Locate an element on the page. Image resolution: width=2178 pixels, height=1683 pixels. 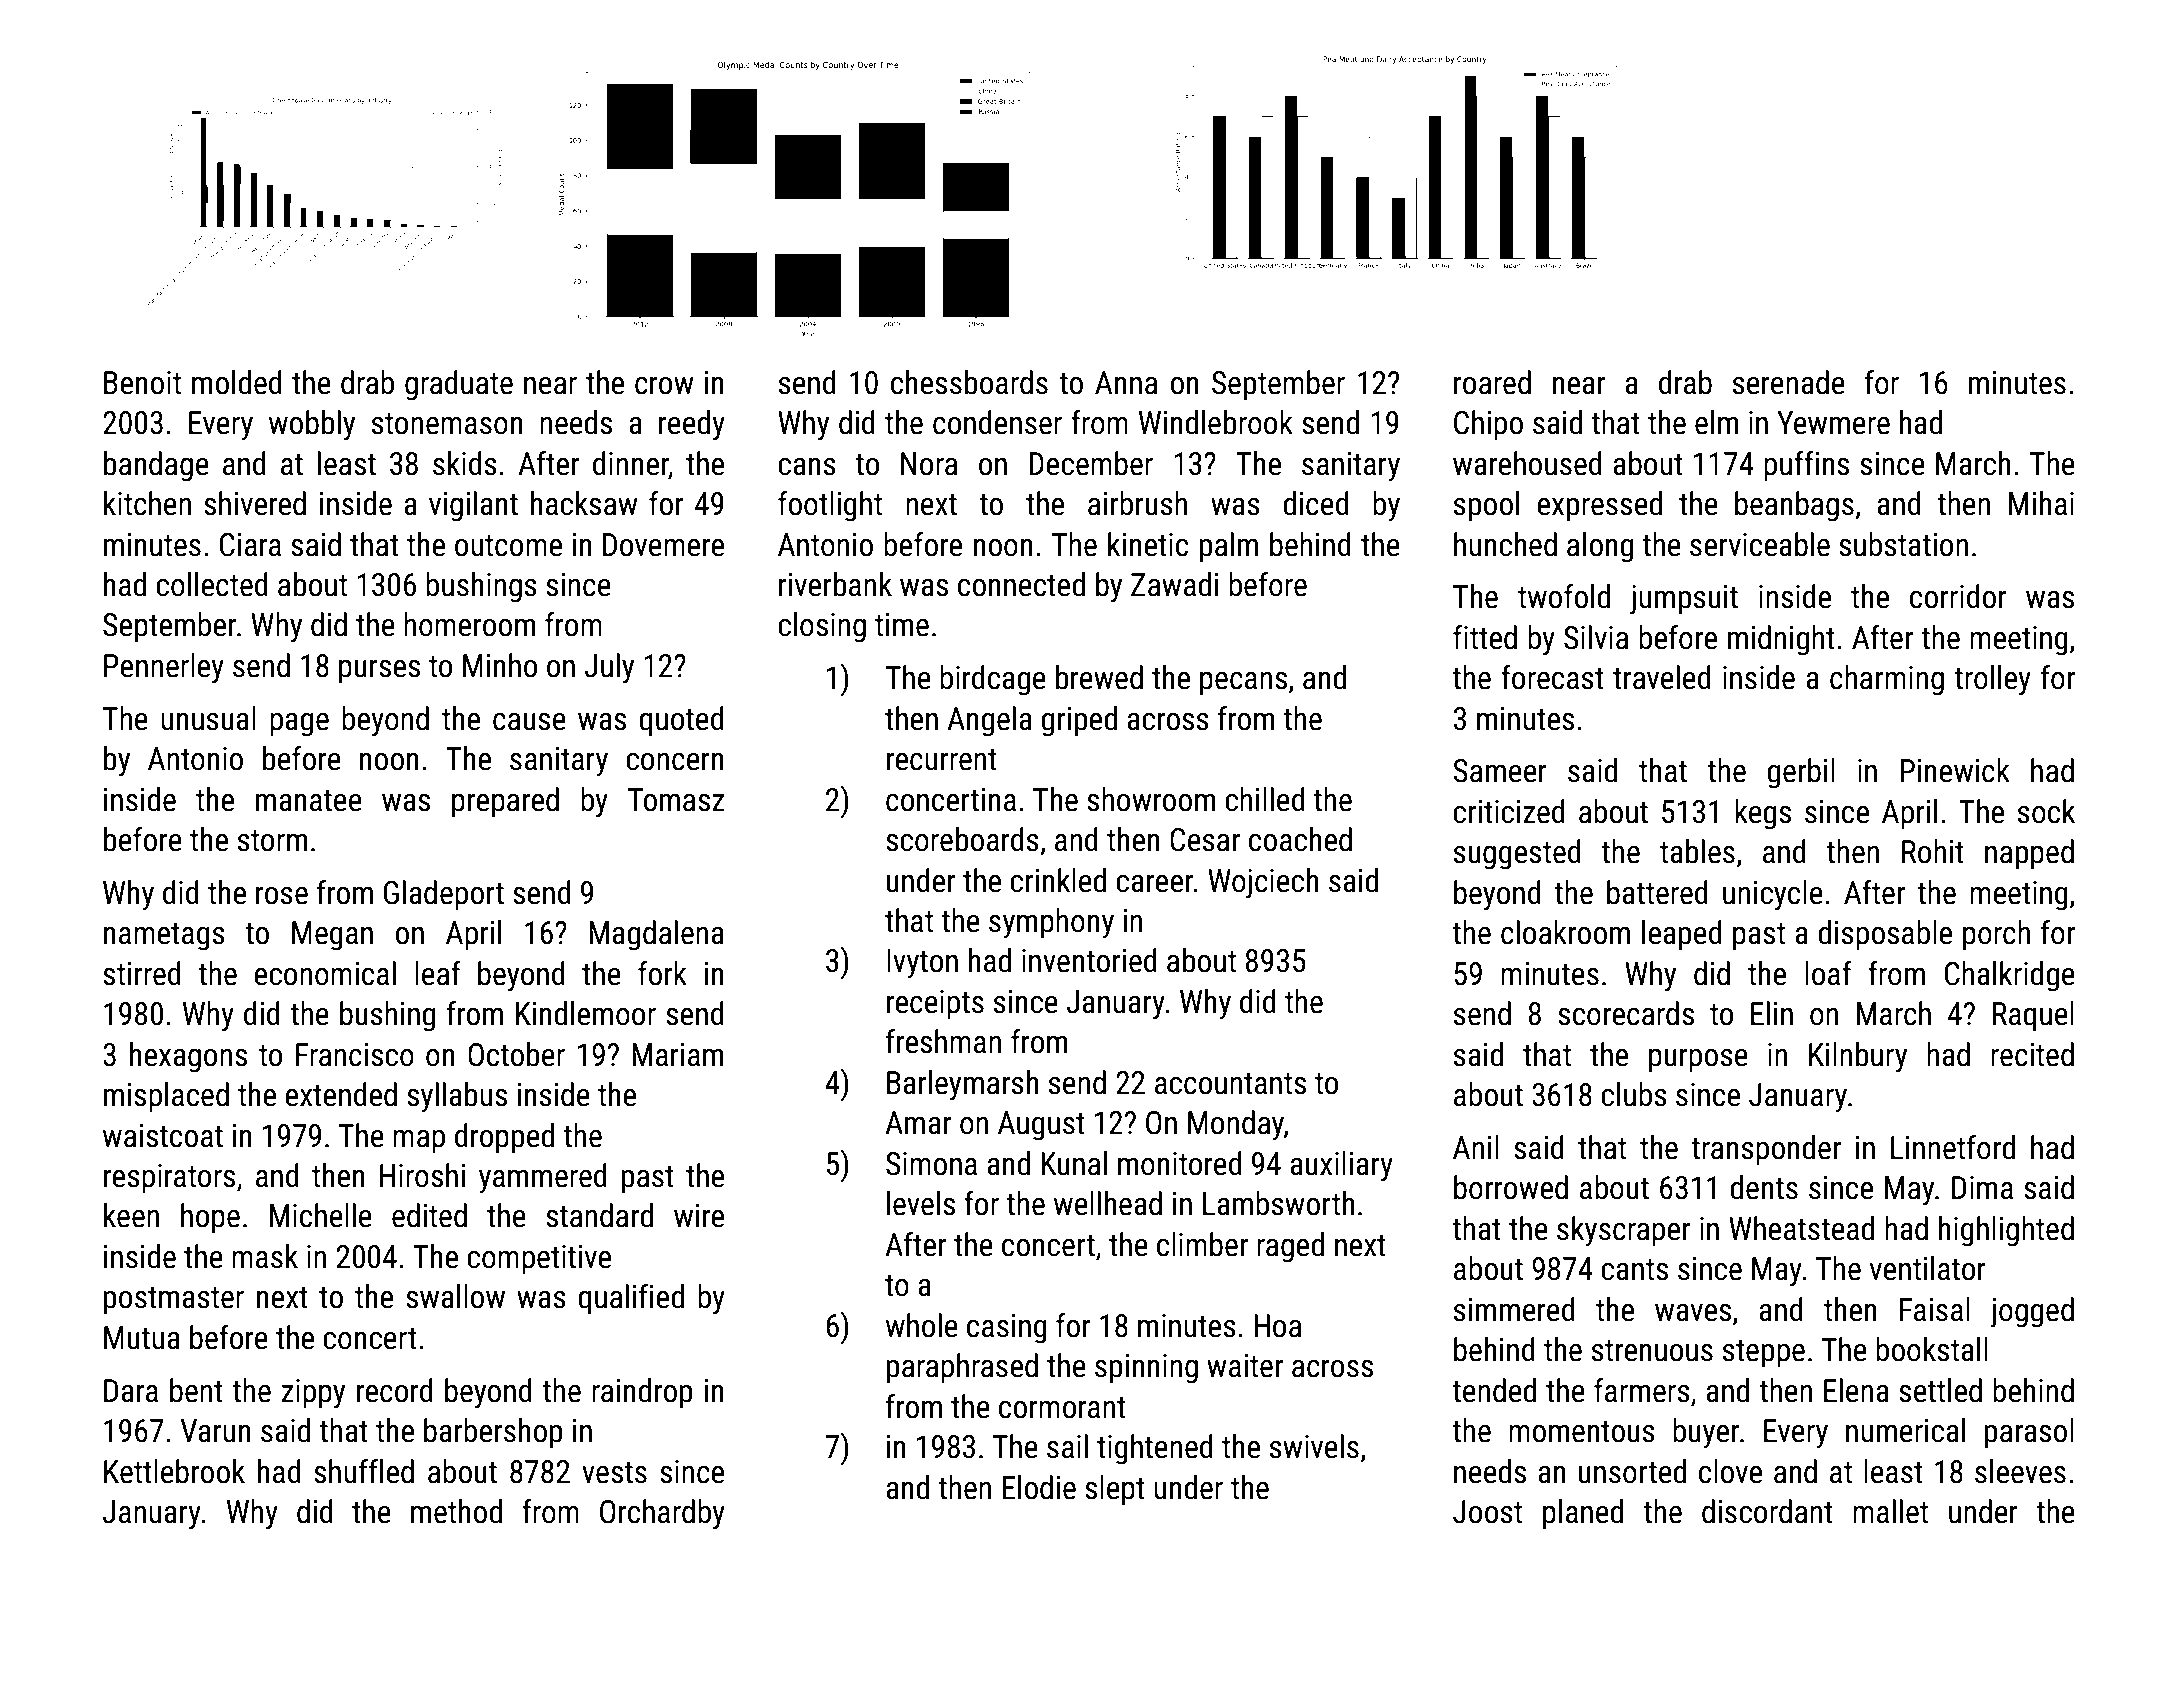
expressed is located at coordinates (1600, 506).
